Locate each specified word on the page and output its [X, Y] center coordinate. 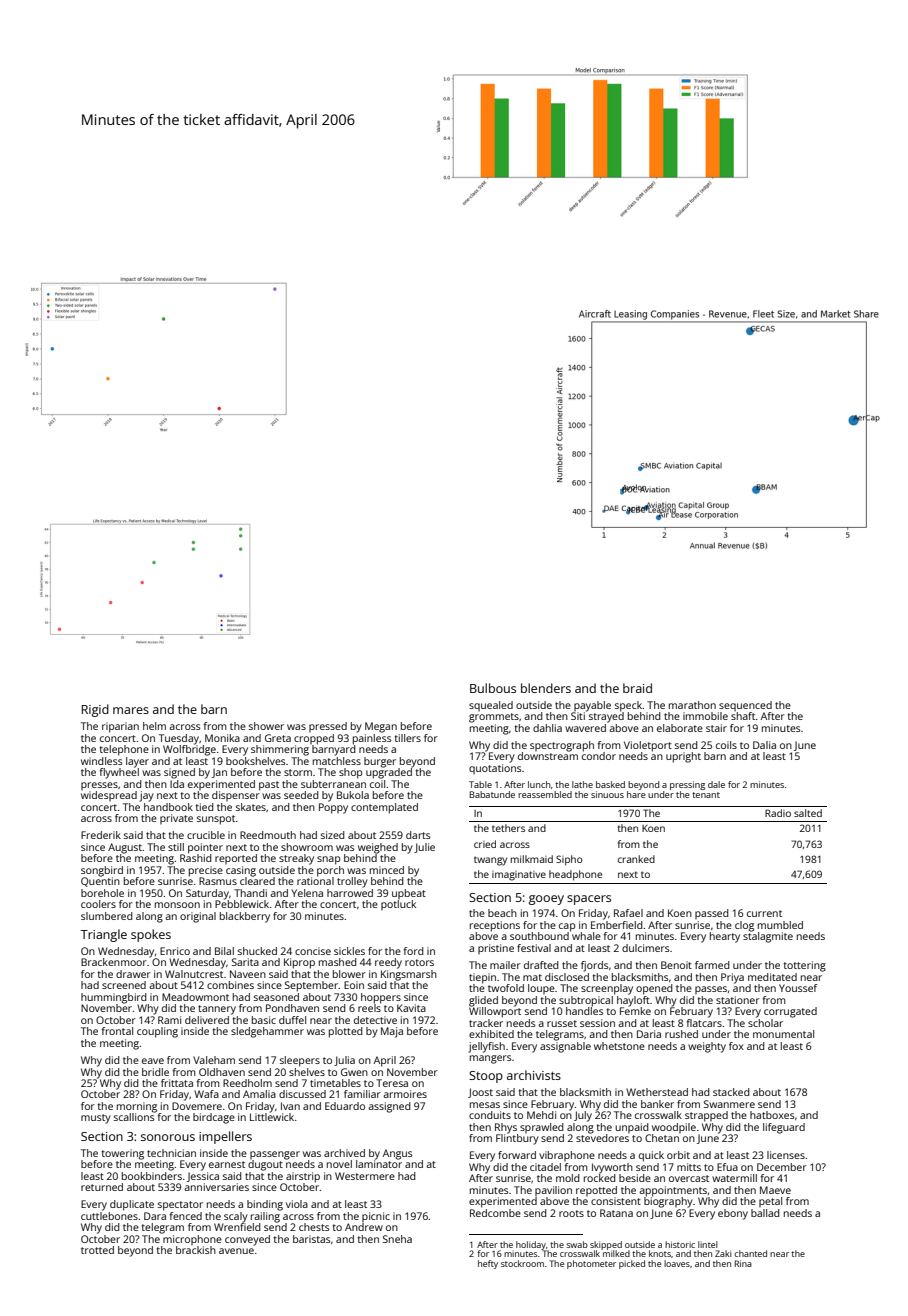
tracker [486, 1023]
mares [131, 710]
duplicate [132, 1205]
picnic [376, 1217]
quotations [495, 769]
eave [153, 1061]
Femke [635, 1011]
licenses [786, 1155]
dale [716, 784]
